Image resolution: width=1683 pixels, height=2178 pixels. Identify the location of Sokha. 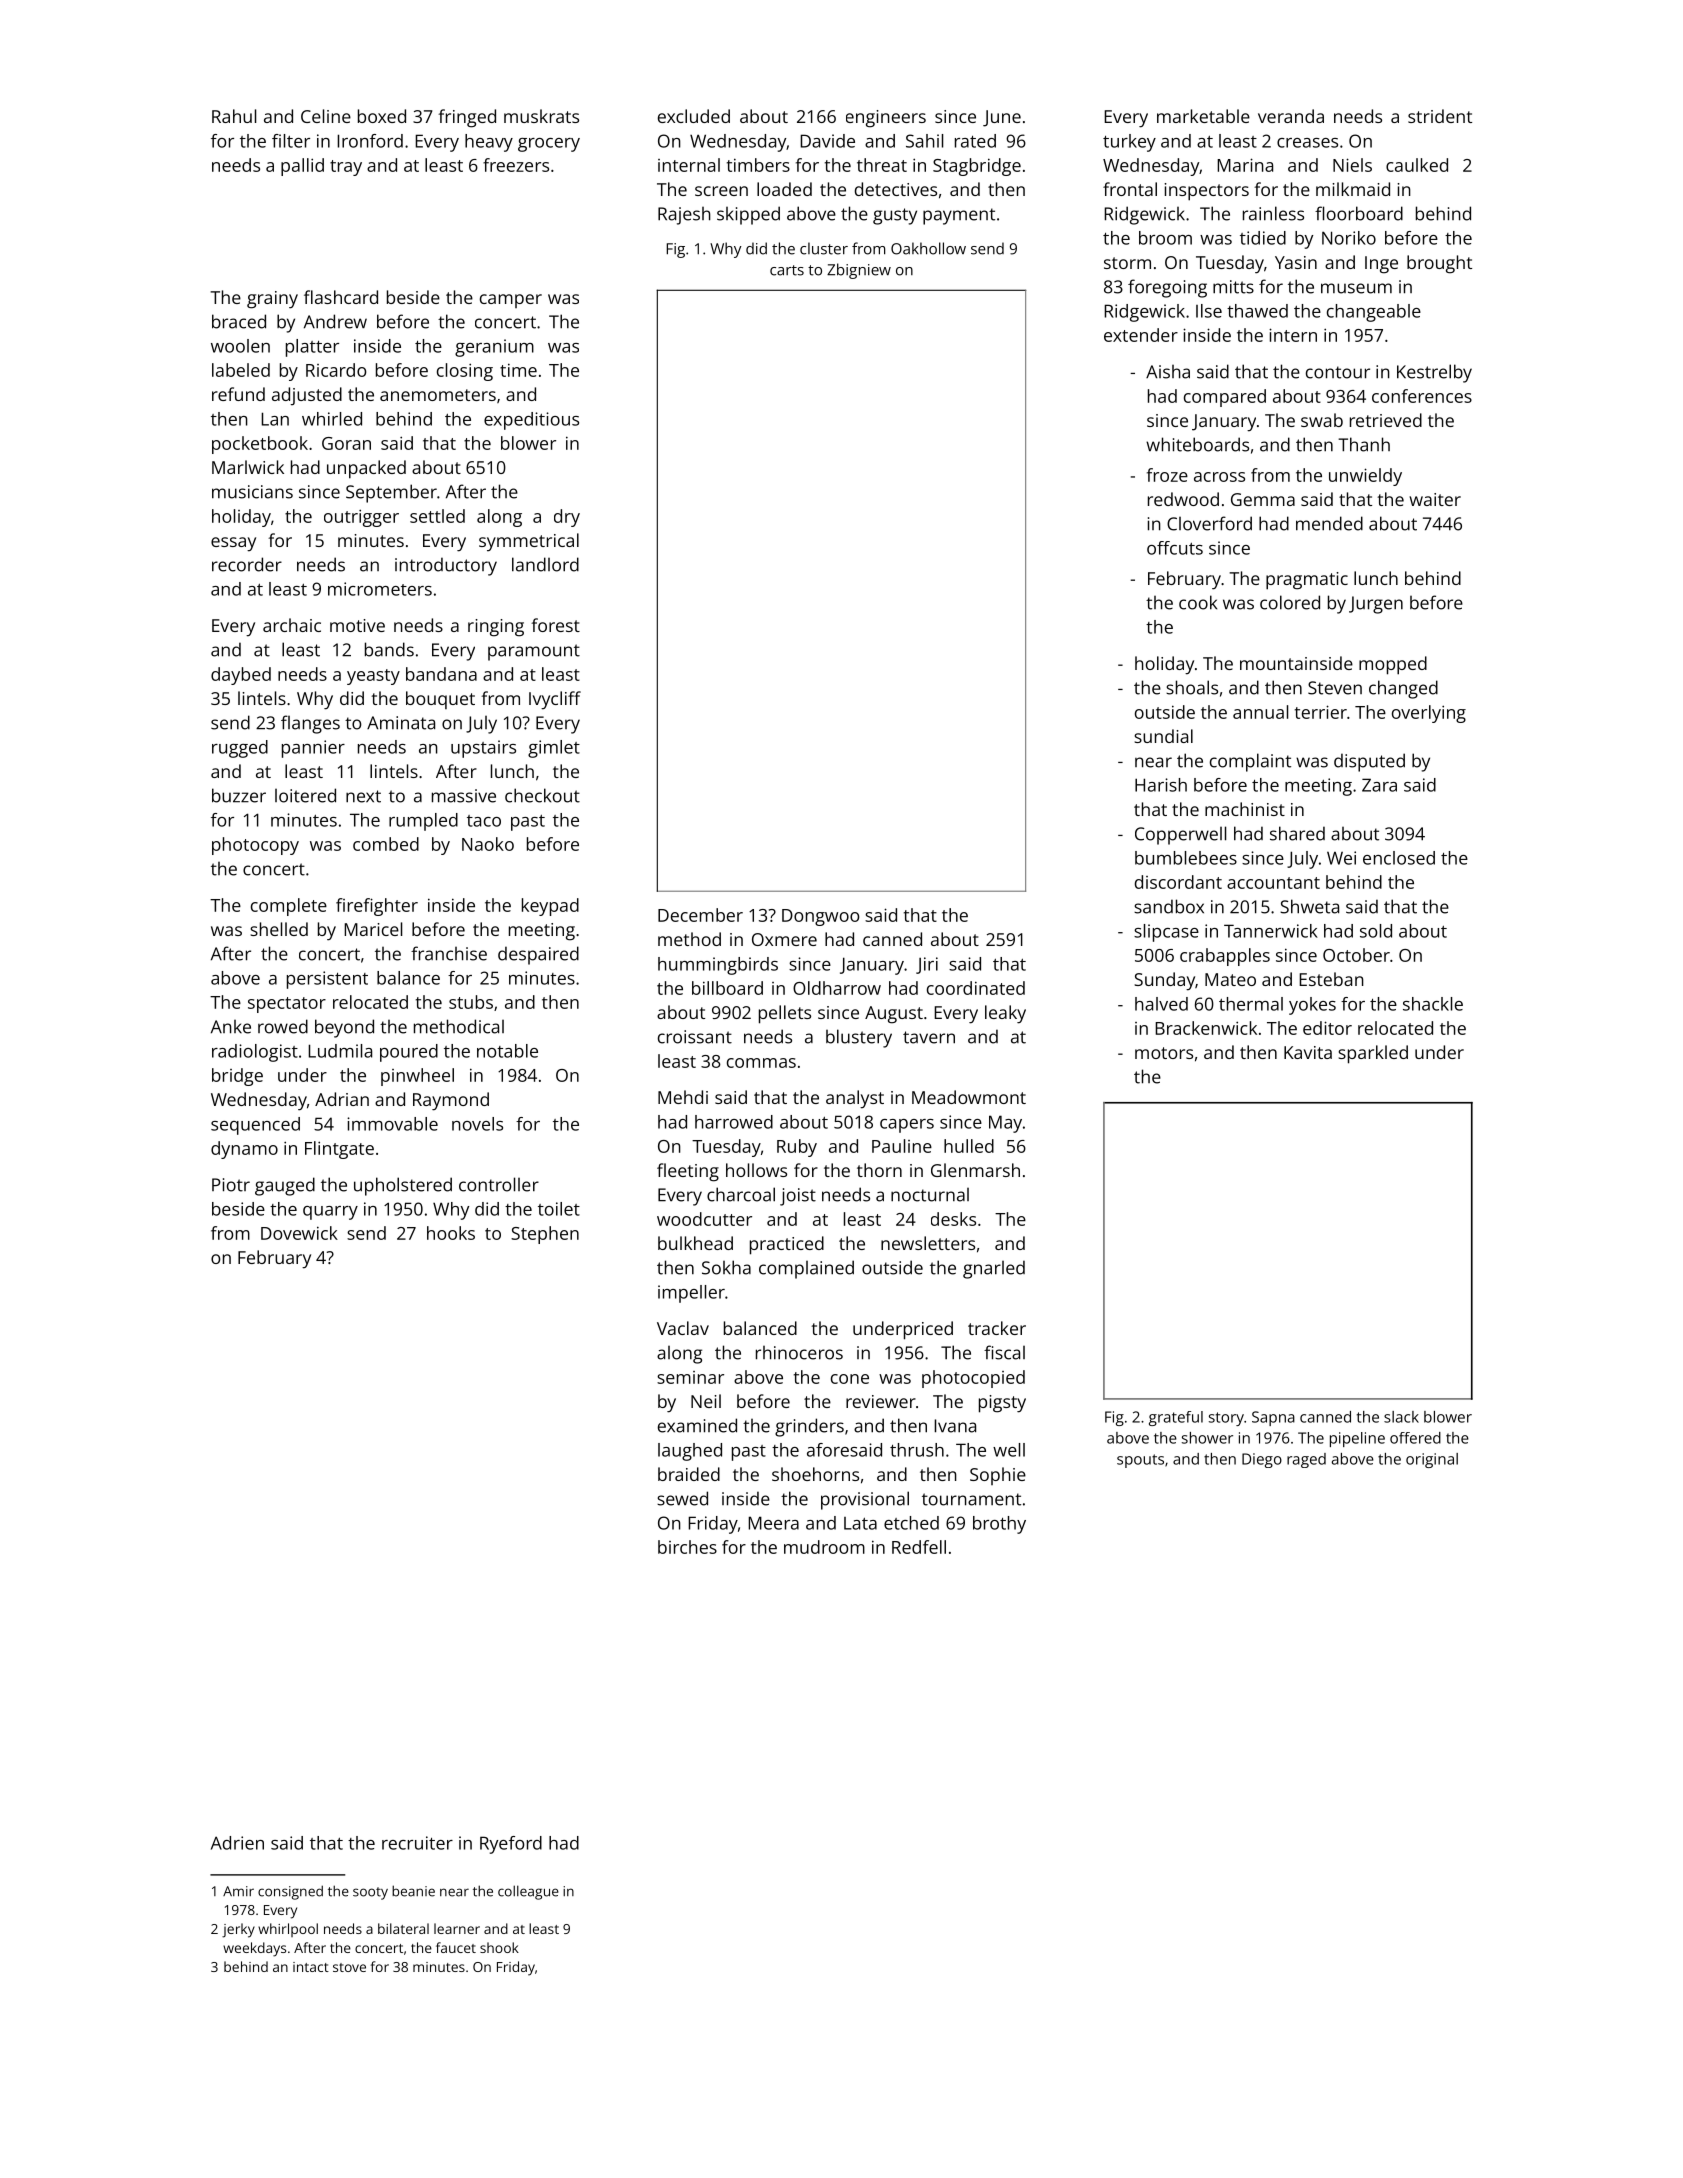
(726, 1267).
